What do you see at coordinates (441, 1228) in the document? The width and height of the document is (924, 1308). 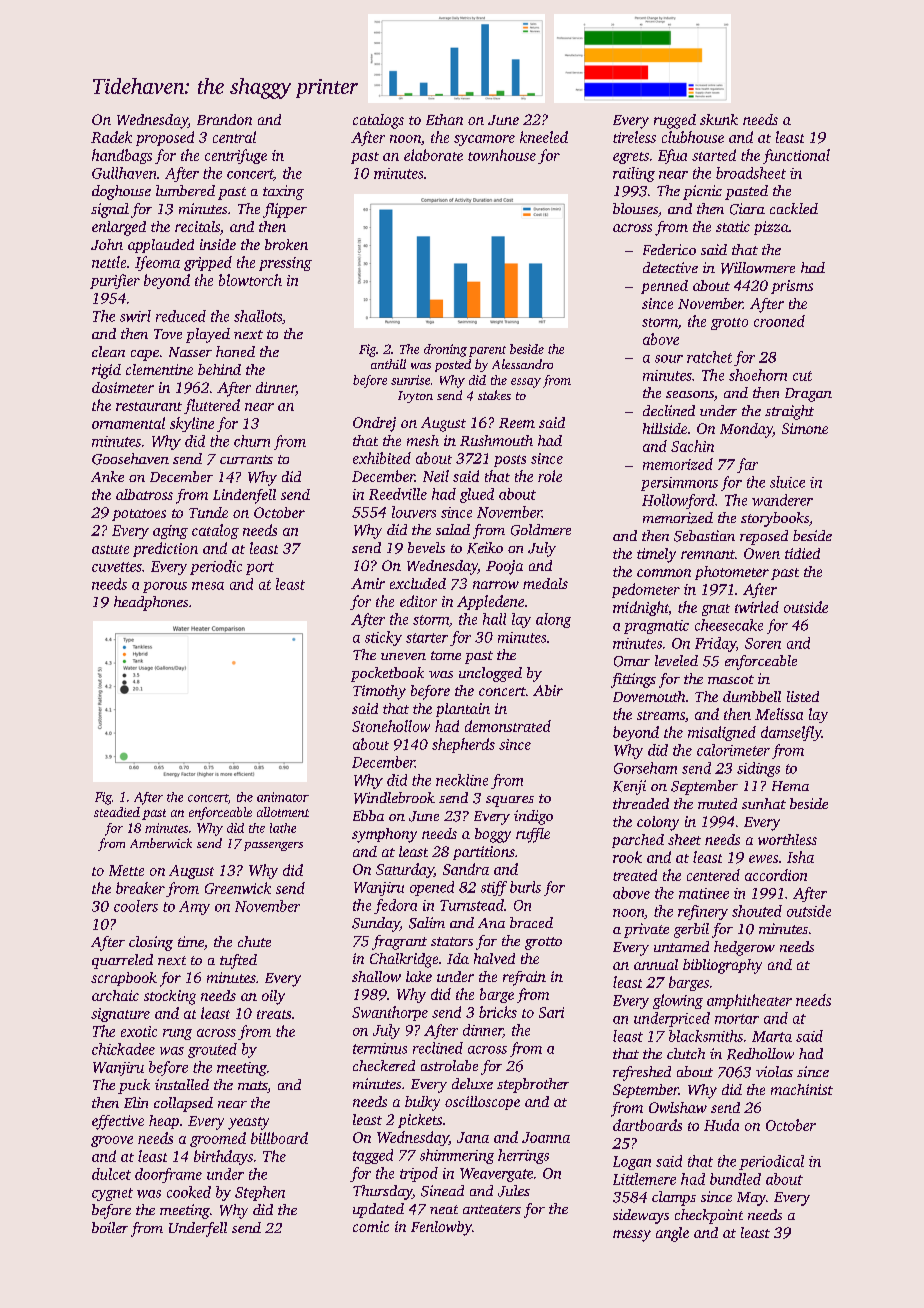 I see `Fenlowby` at bounding box center [441, 1228].
